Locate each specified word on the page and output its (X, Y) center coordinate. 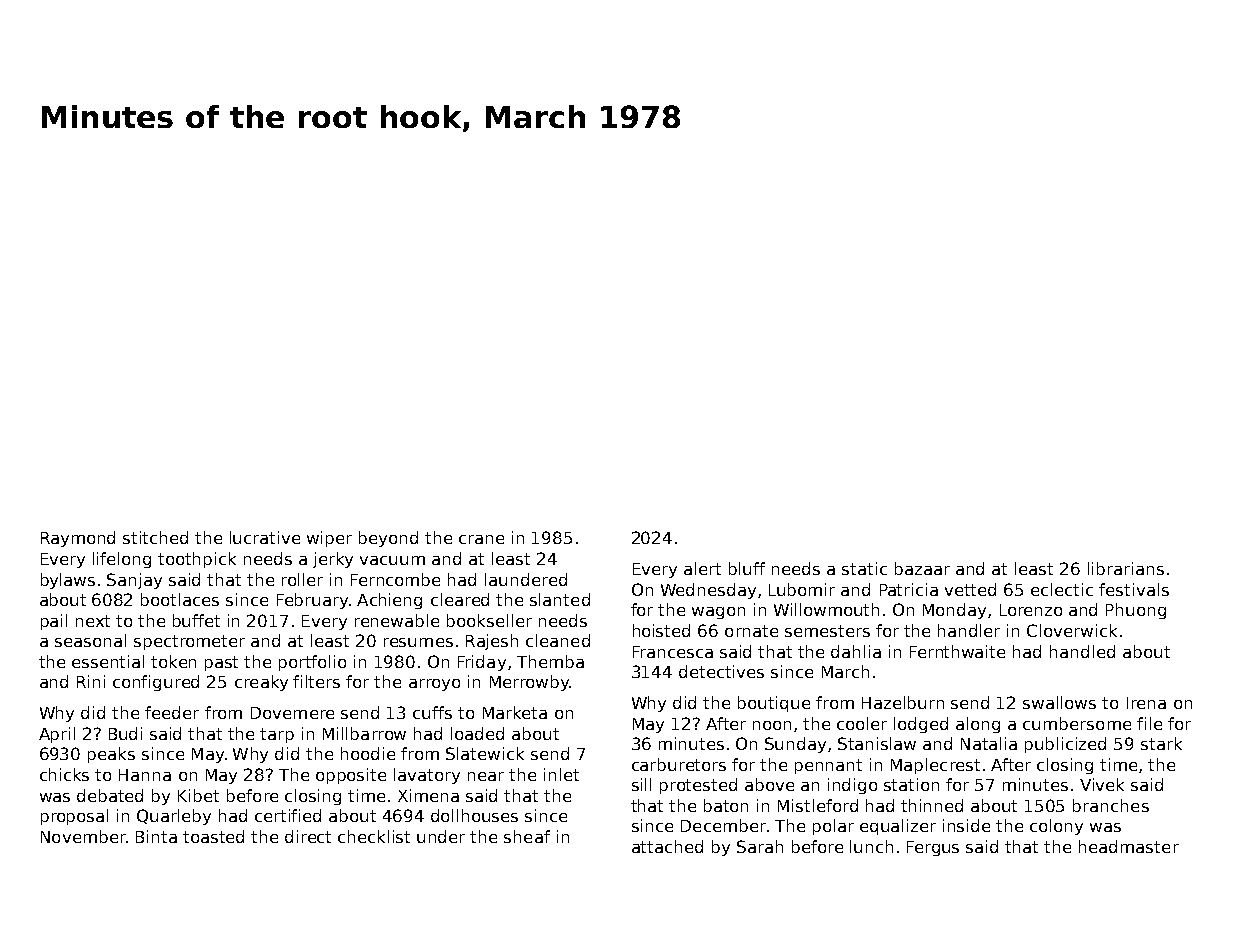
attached (667, 846)
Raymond (78, 539)
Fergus (933, 848)
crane (481, 539)
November (83, 836)
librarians (1126, 568)
